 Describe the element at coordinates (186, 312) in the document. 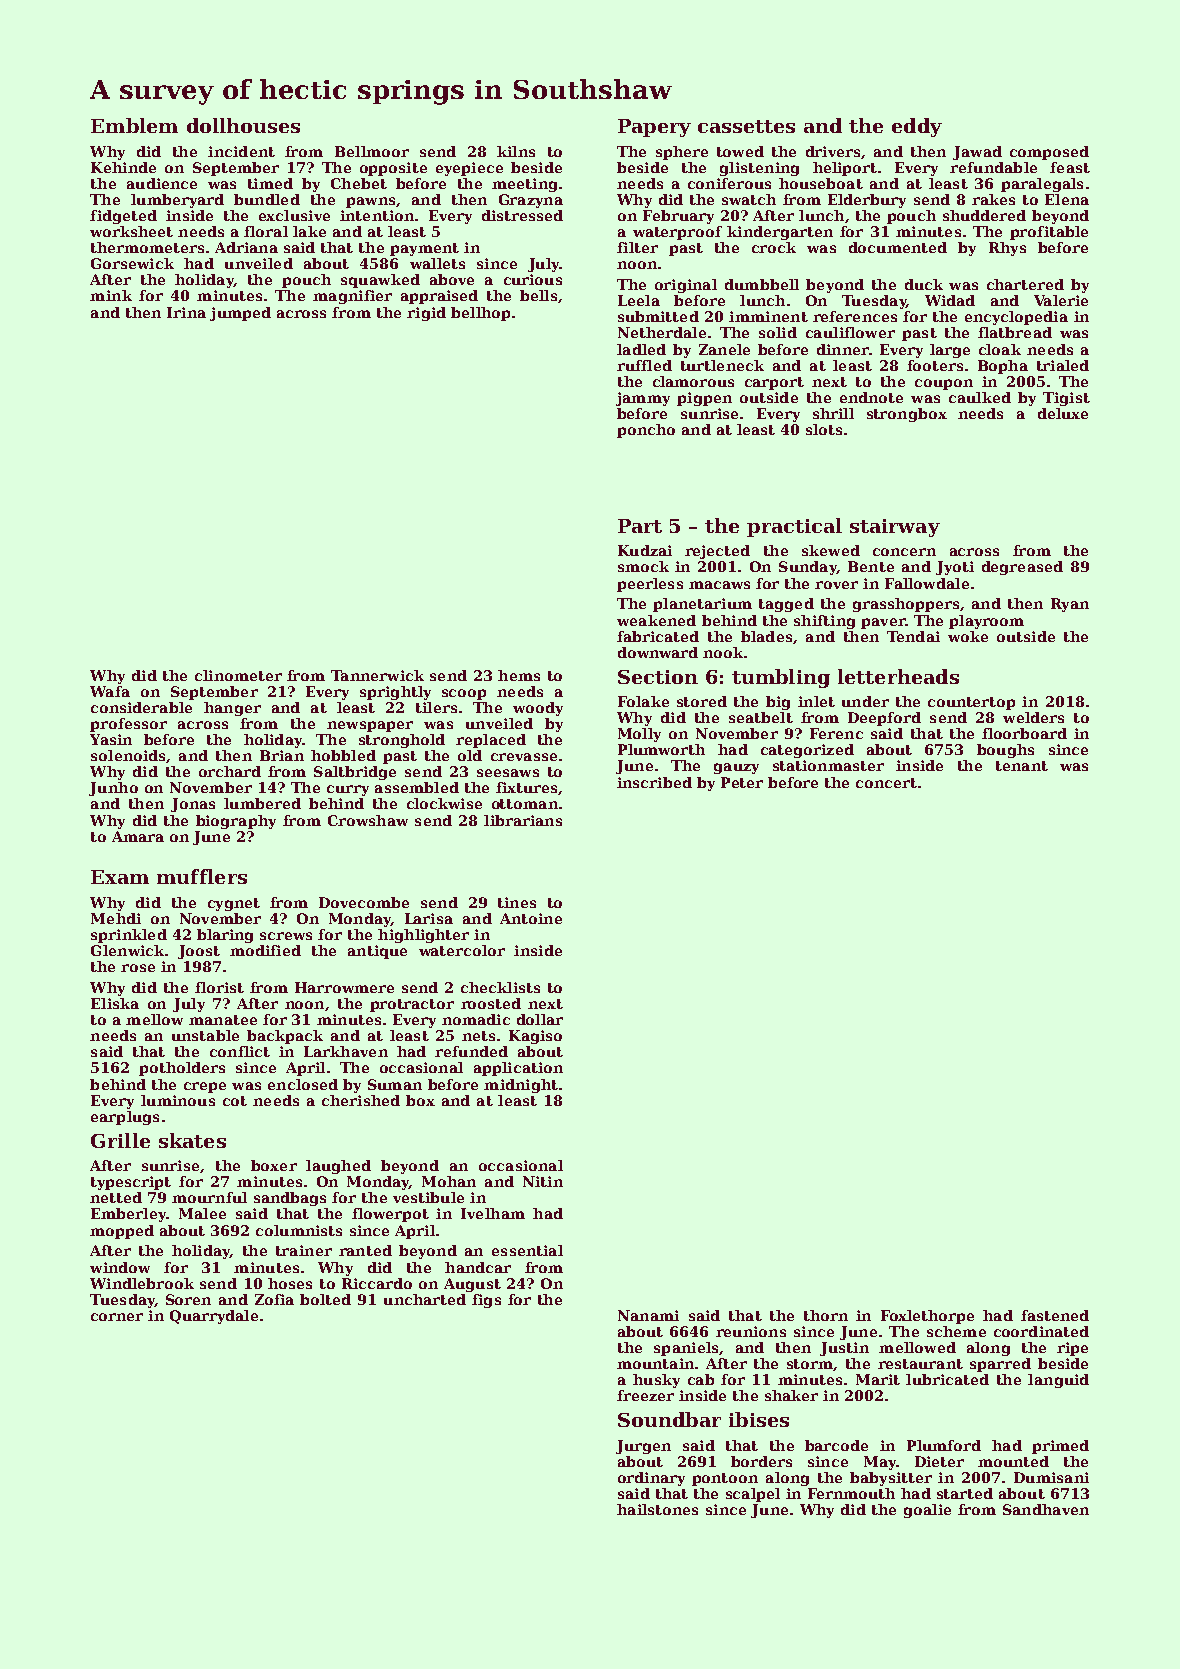

I see `Irina` at that location.
